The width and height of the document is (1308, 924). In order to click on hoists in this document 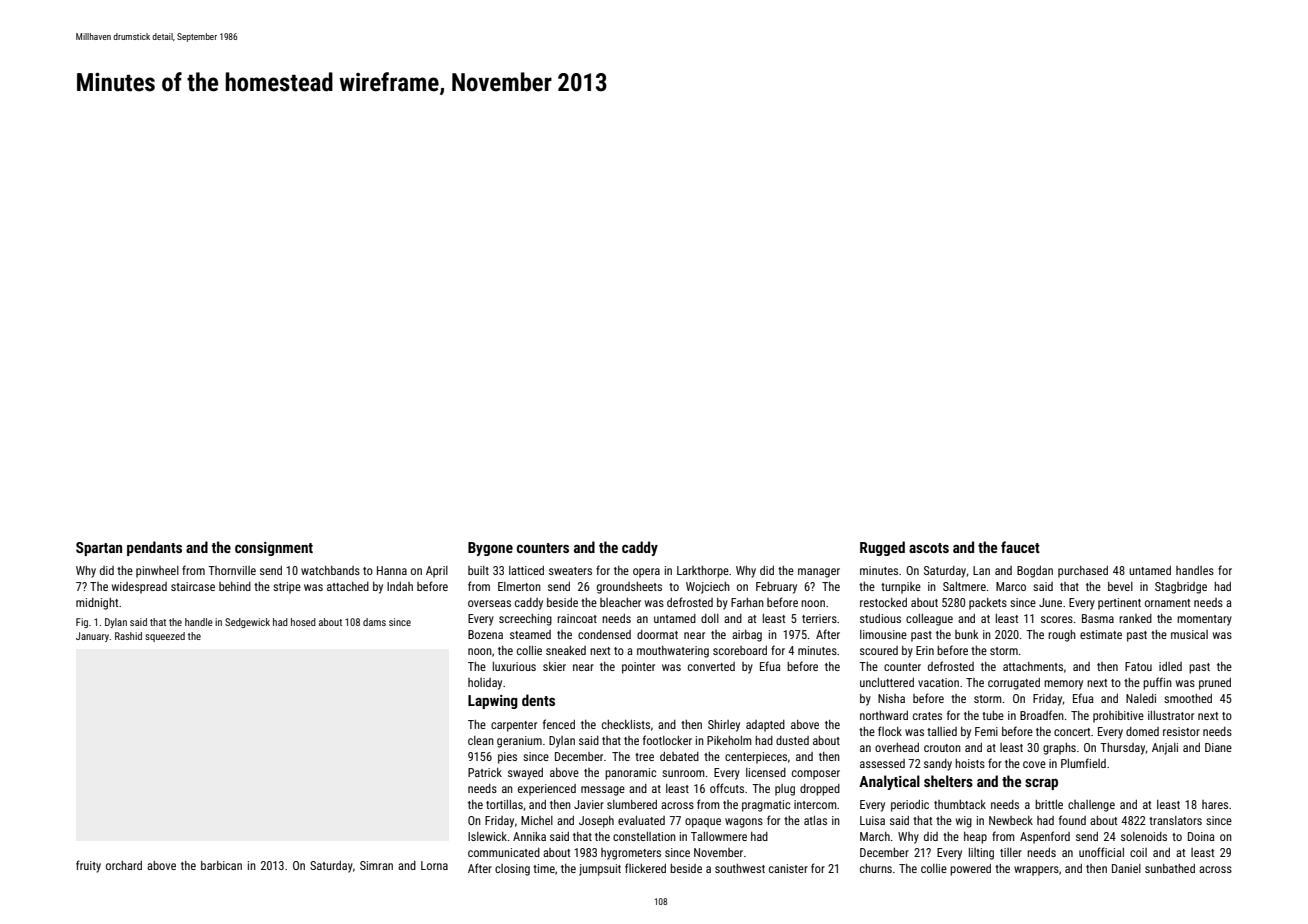, I will do `click(970, 763)`.
